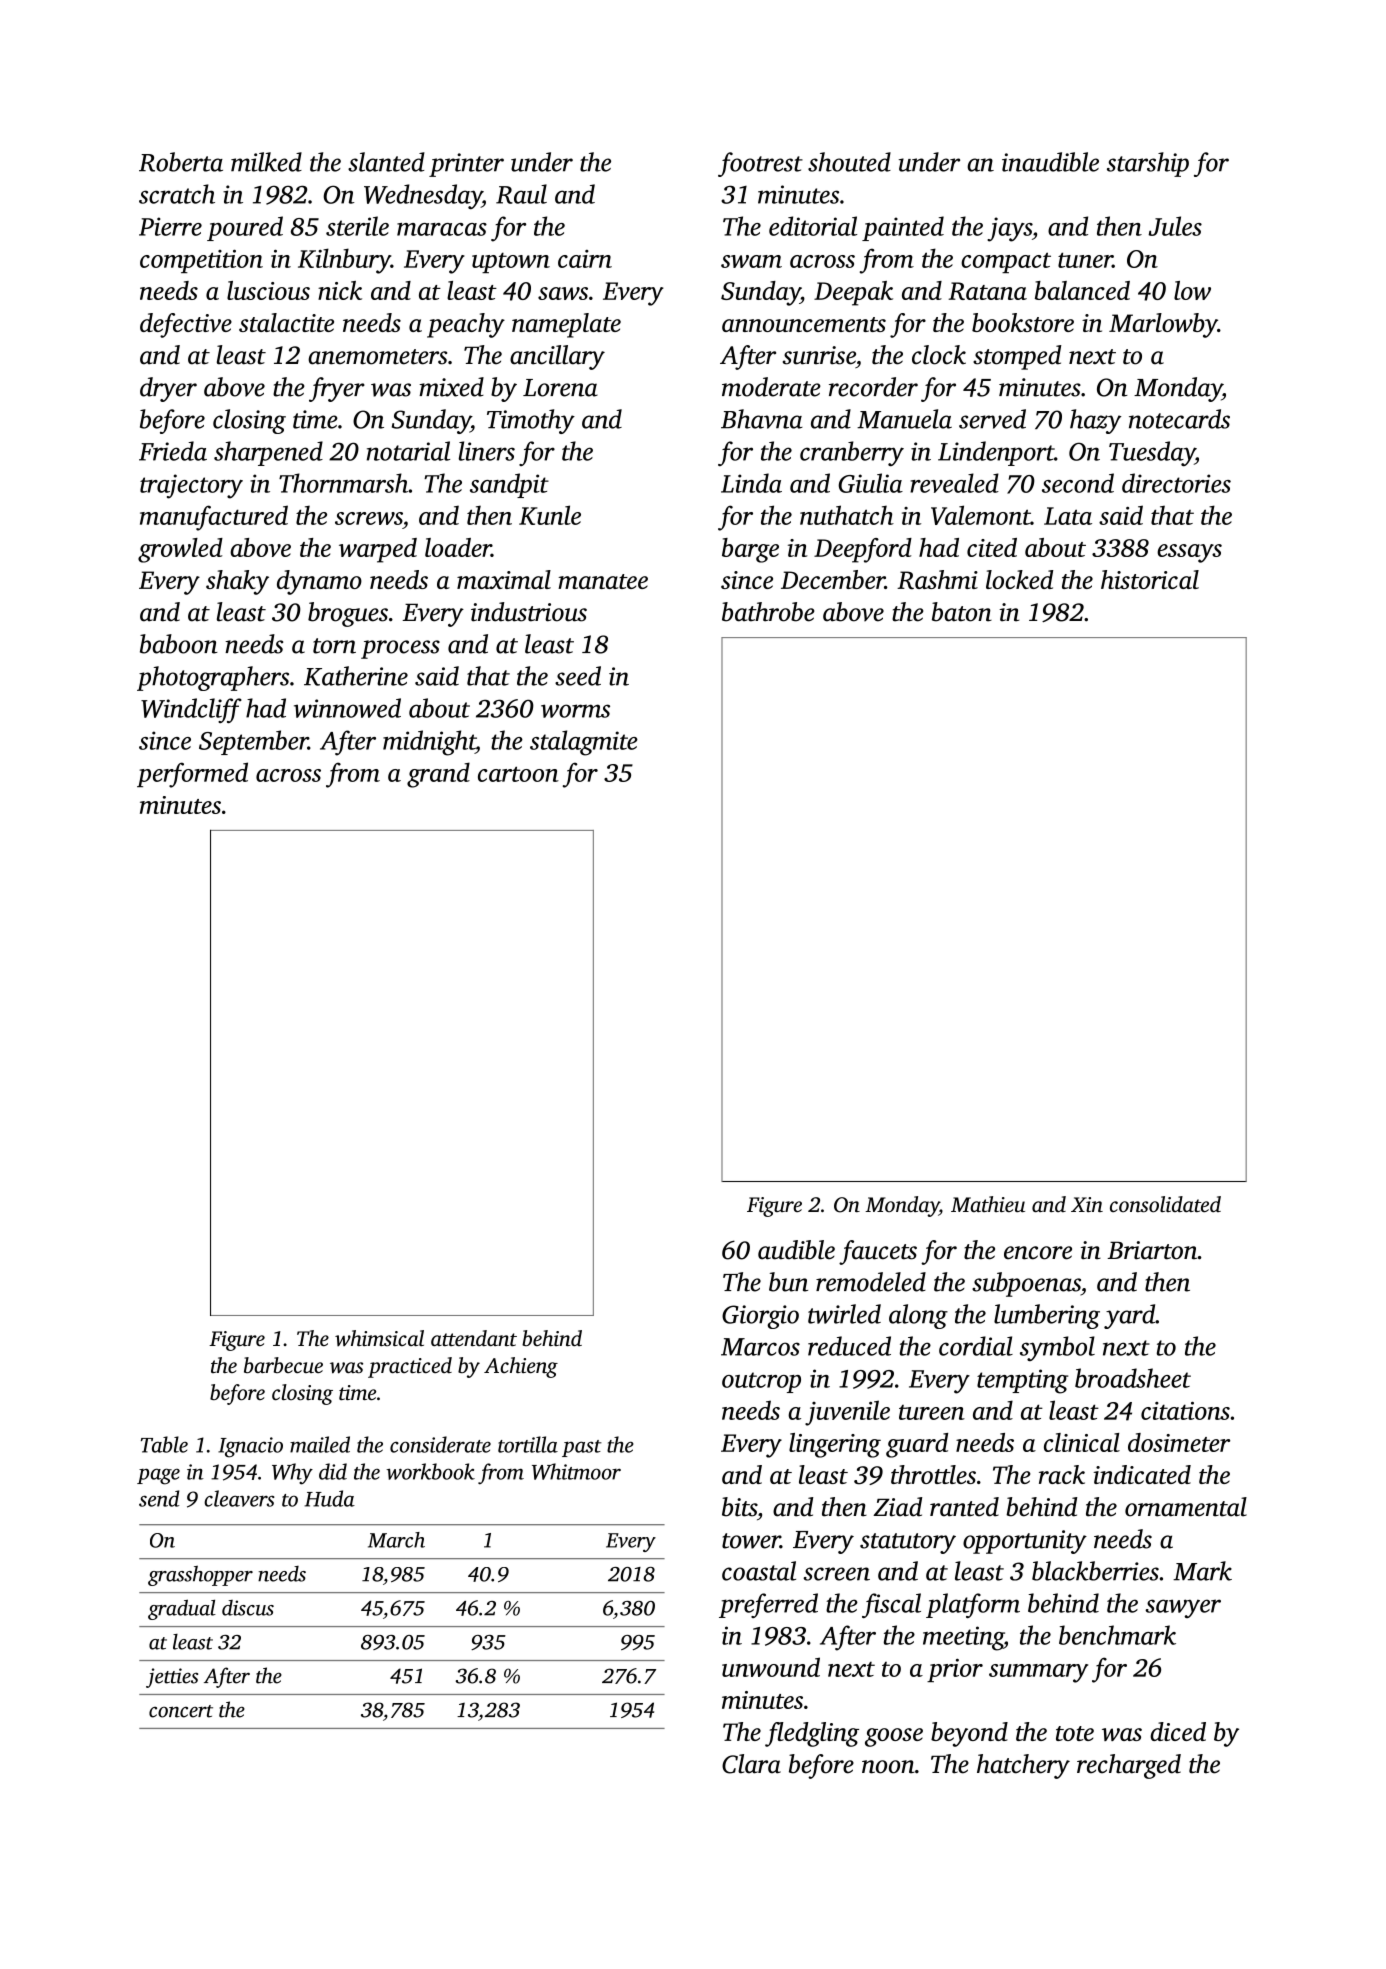 This image has height=1969, width=1386. Describe the element at coordinates (853, 293) in the image. I see `Deepak` at that location.
